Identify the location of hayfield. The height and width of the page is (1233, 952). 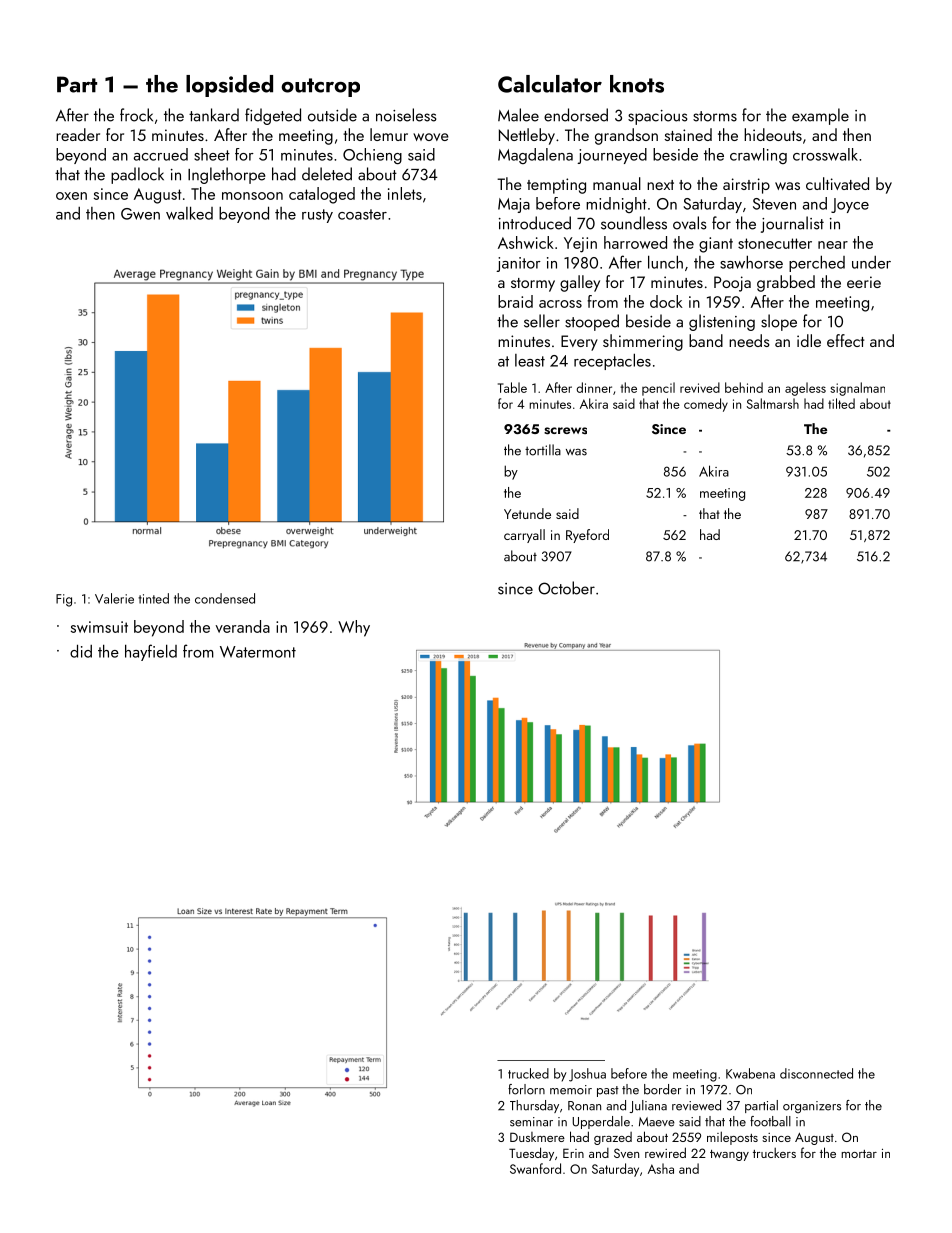
(151, 652).
